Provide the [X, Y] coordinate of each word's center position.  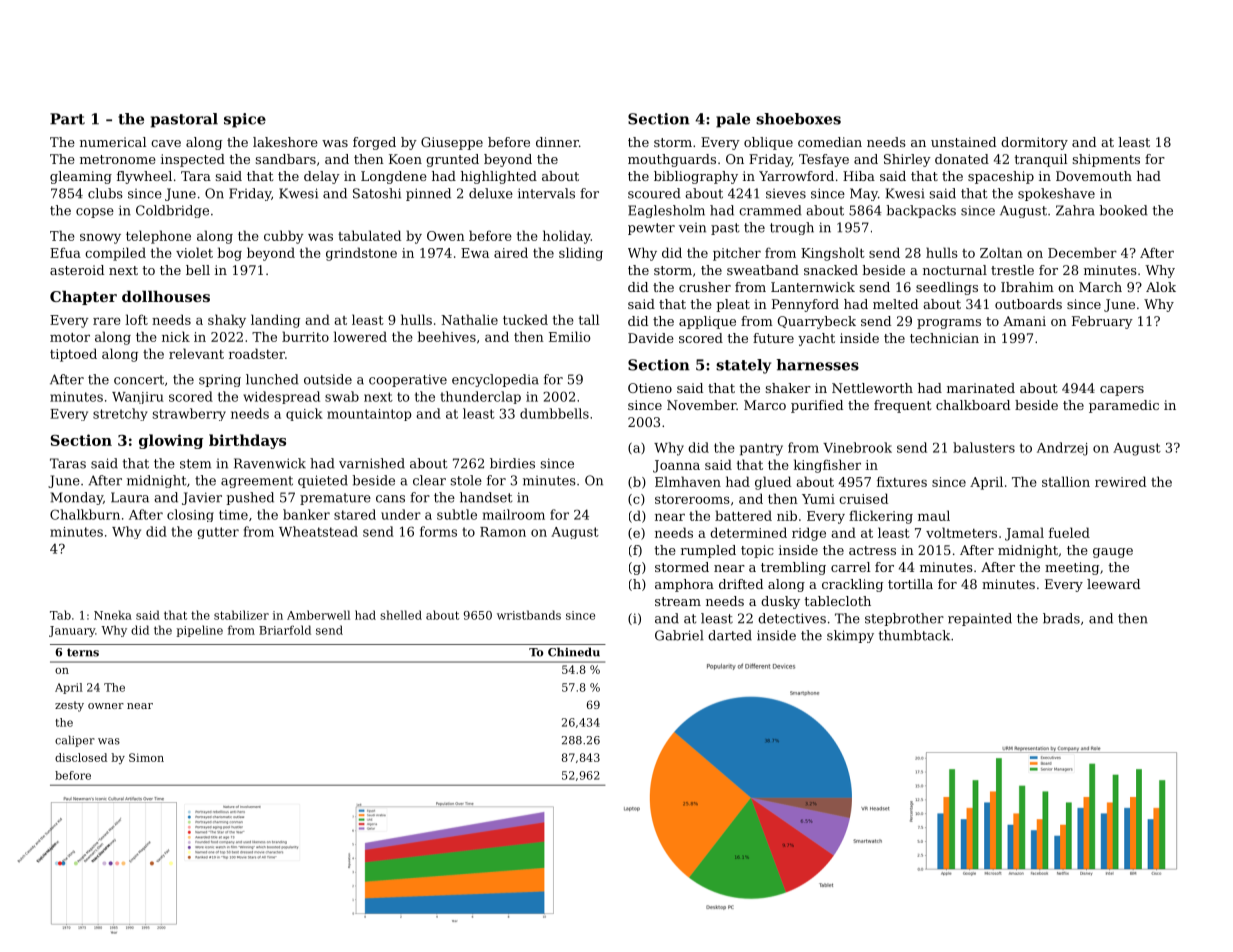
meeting [1072, 568]
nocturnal [955, 270]
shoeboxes [798, 119]
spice [245, 120]
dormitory [1034, 143]
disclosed [81, 757]
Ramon [503, 532]
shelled [401, 615]
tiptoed [73, 355]
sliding [581, 254]
